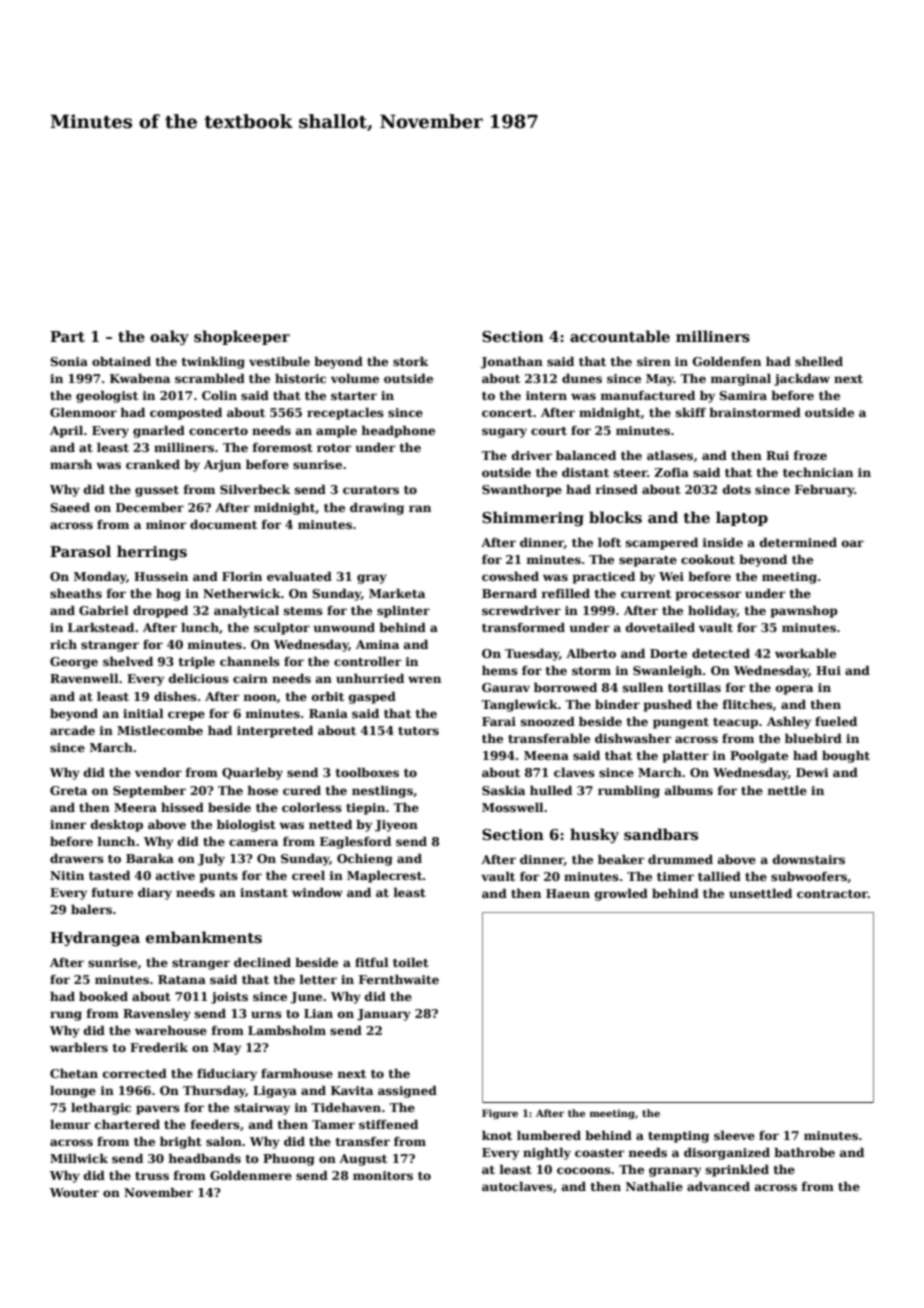 This page has height=1308, width=924. I want to click on marginal, so click(740, 379).
